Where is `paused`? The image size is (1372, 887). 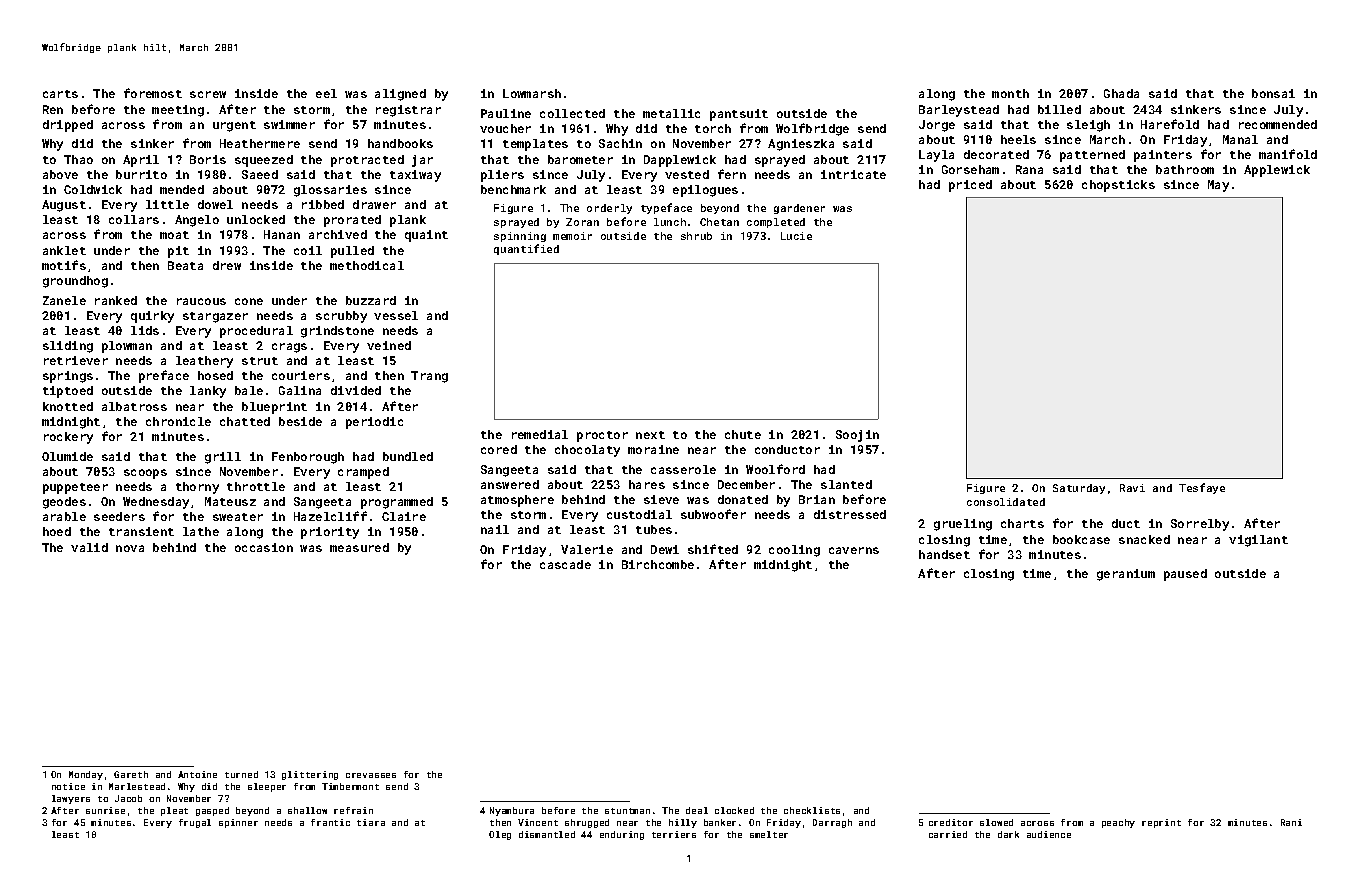
paused is located at coordinates (1185, 575).
